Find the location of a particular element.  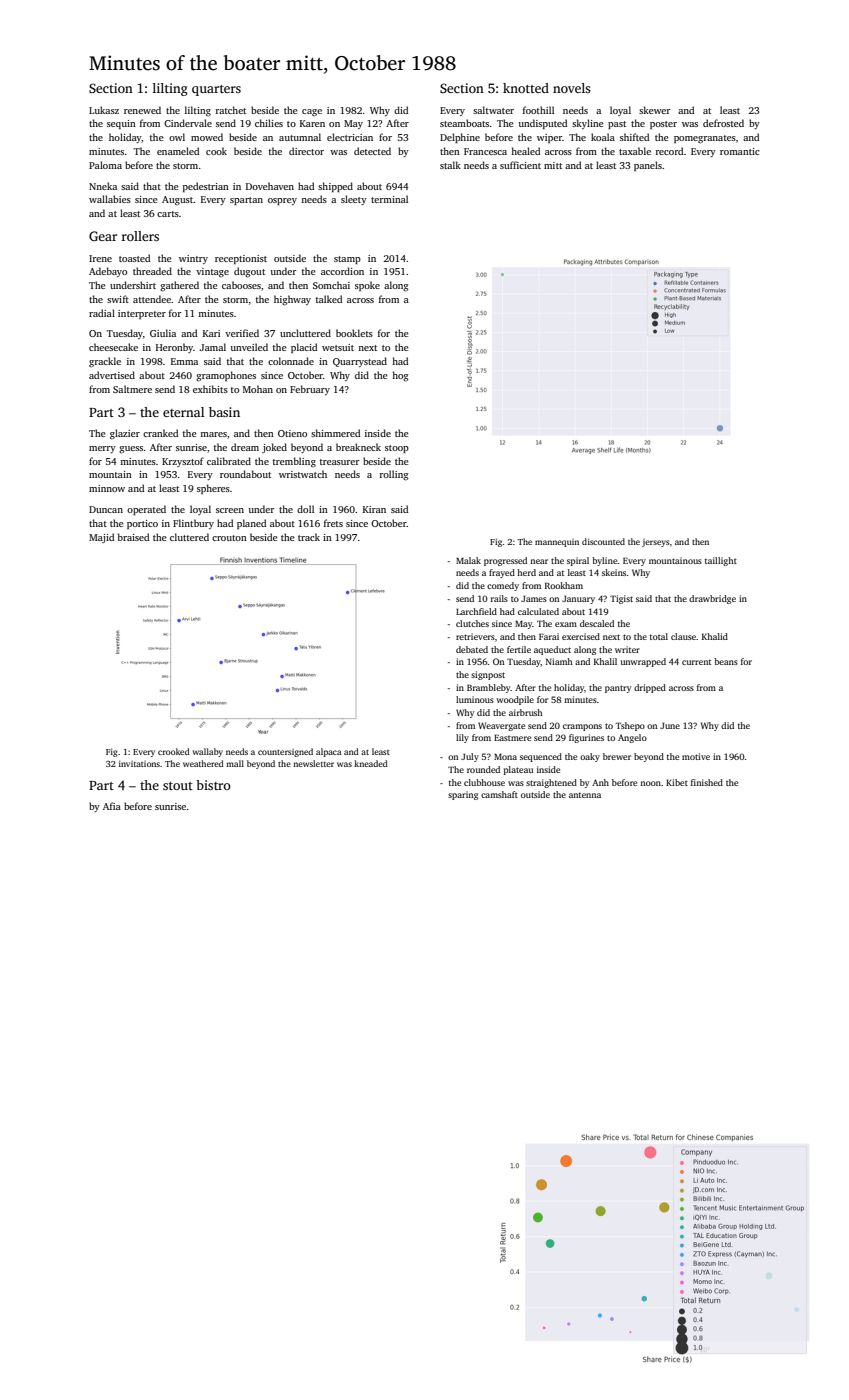

jerseys is located at coordinates (656, 543).
